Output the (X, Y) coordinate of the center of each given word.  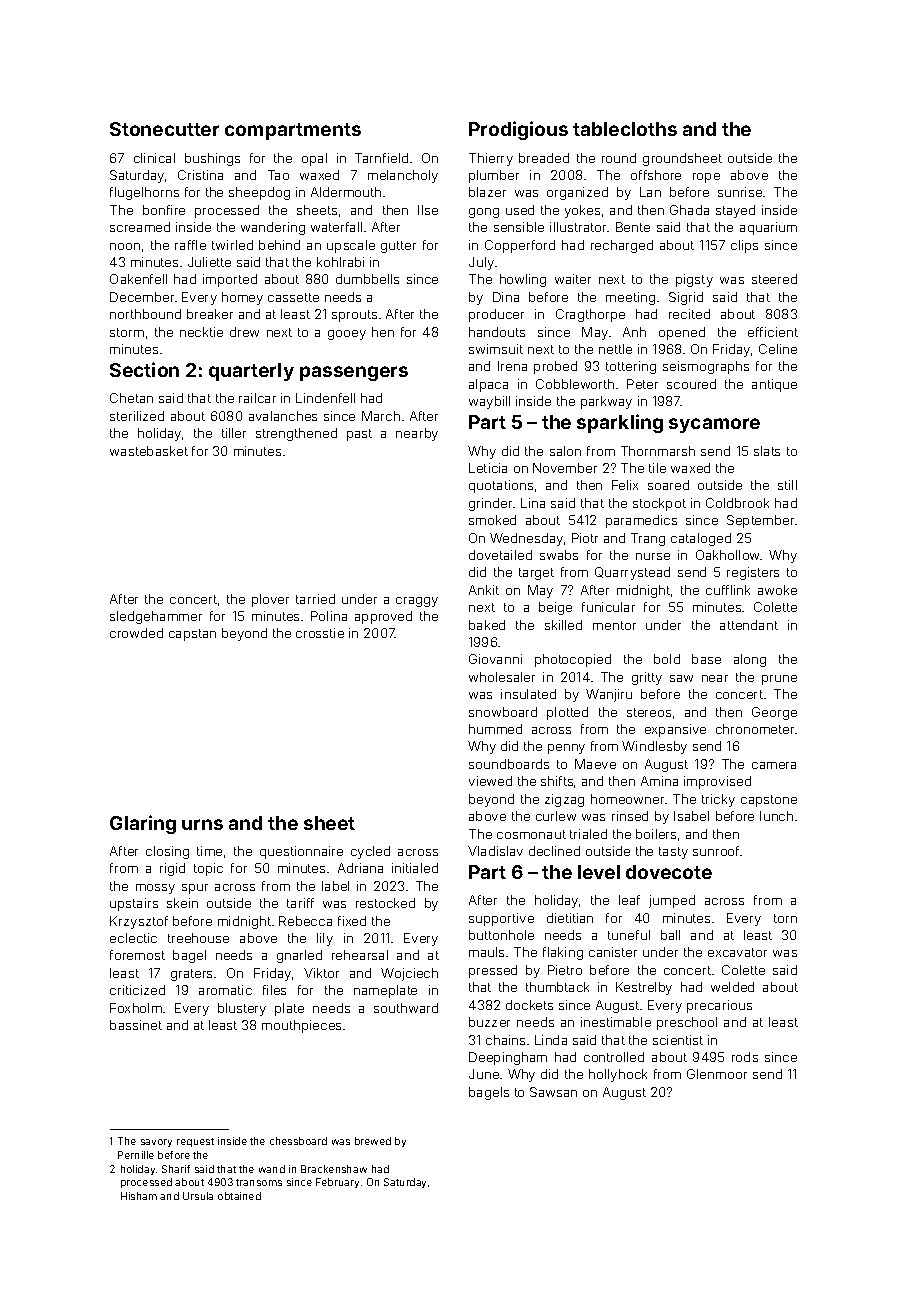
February (337, 1183)
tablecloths (625, 129)
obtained (239, 1196)
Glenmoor (717, 1074)
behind (279, 245)
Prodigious (518, 130)
